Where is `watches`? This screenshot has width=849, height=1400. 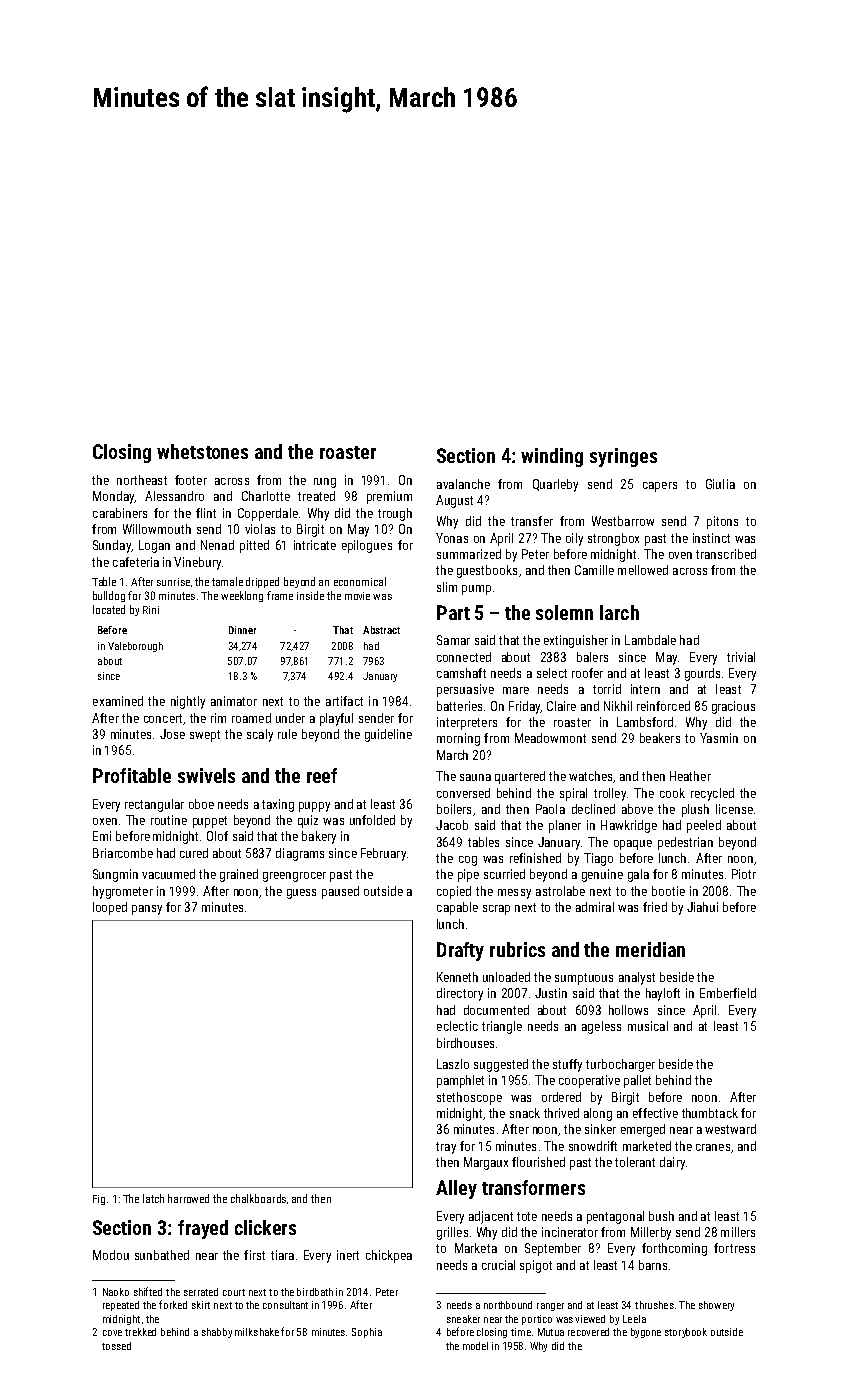 watches is located at coordinates (590, 776).
